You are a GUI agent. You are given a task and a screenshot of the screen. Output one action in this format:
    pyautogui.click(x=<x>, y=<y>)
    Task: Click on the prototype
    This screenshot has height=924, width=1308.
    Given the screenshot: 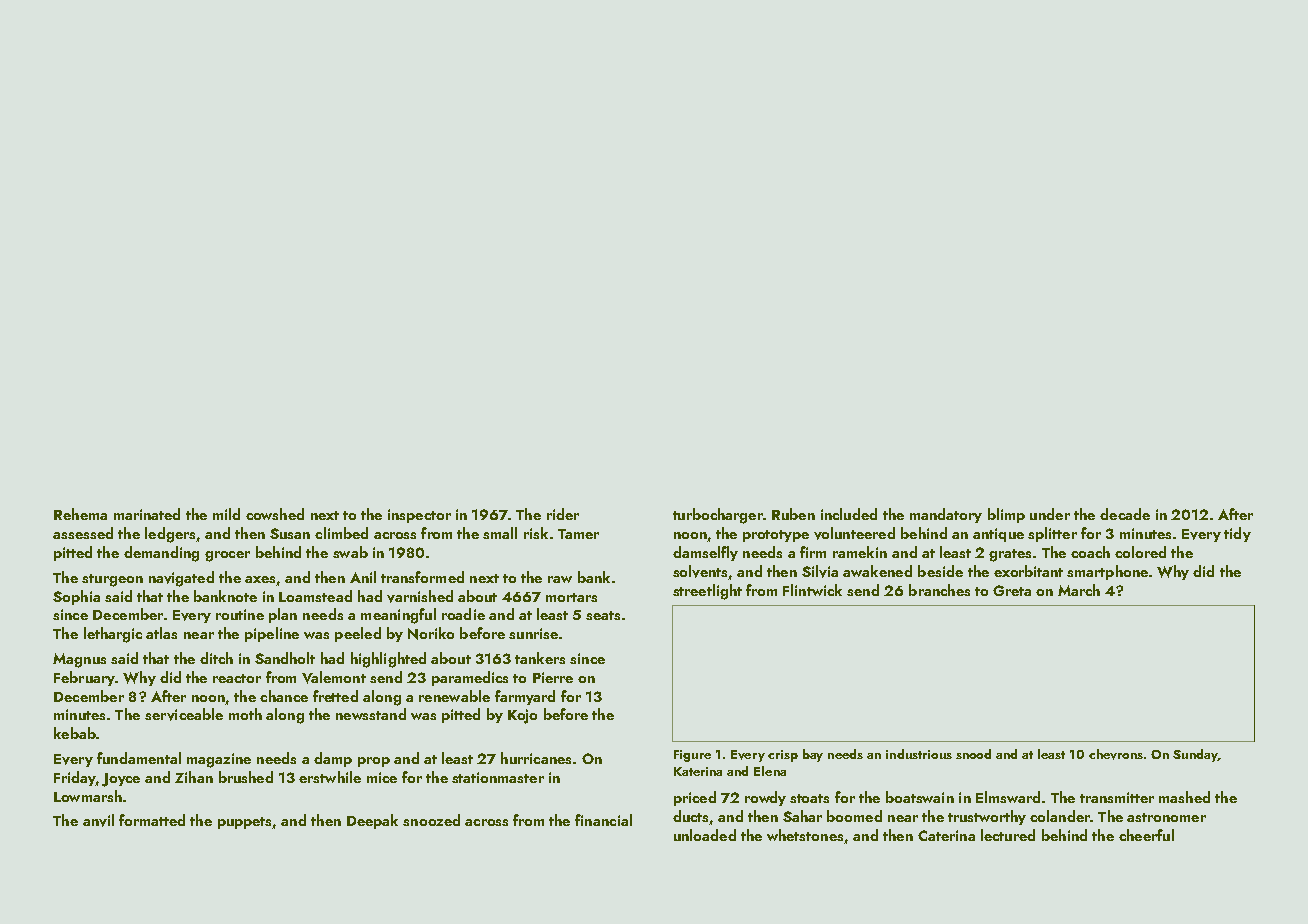 What is the action you would take?
    pyautogui.click(x=776, y=536)
